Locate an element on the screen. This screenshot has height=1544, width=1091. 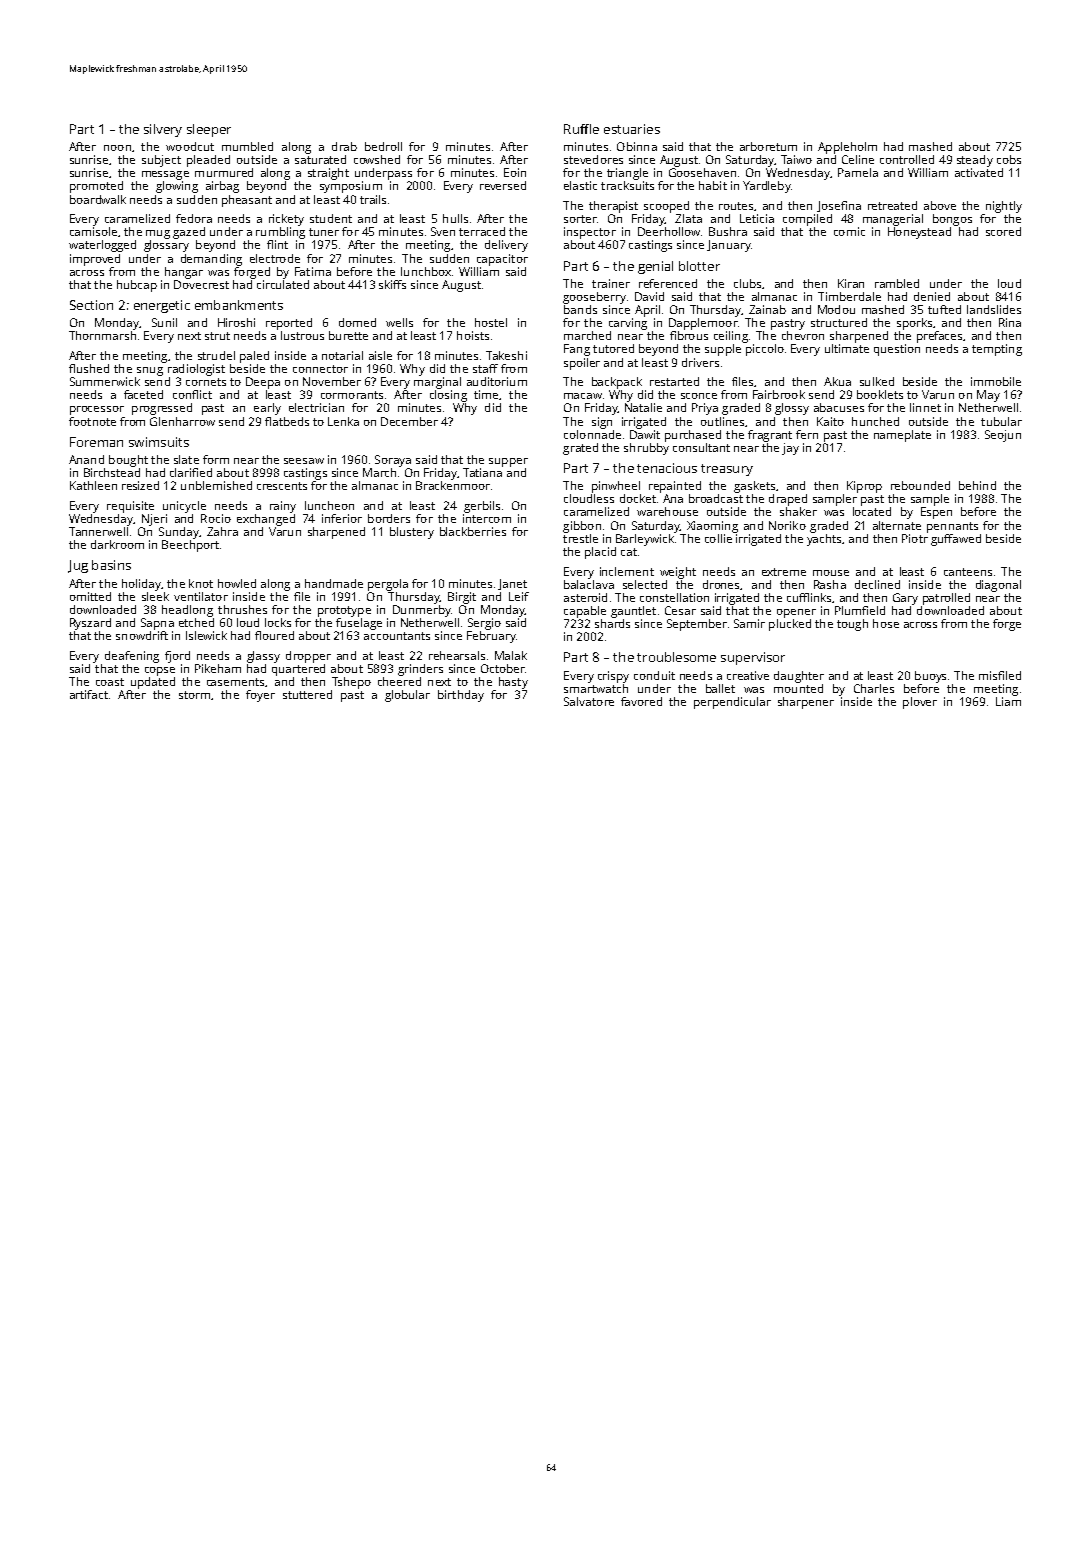
storm is located at coordinates (194, 695).
